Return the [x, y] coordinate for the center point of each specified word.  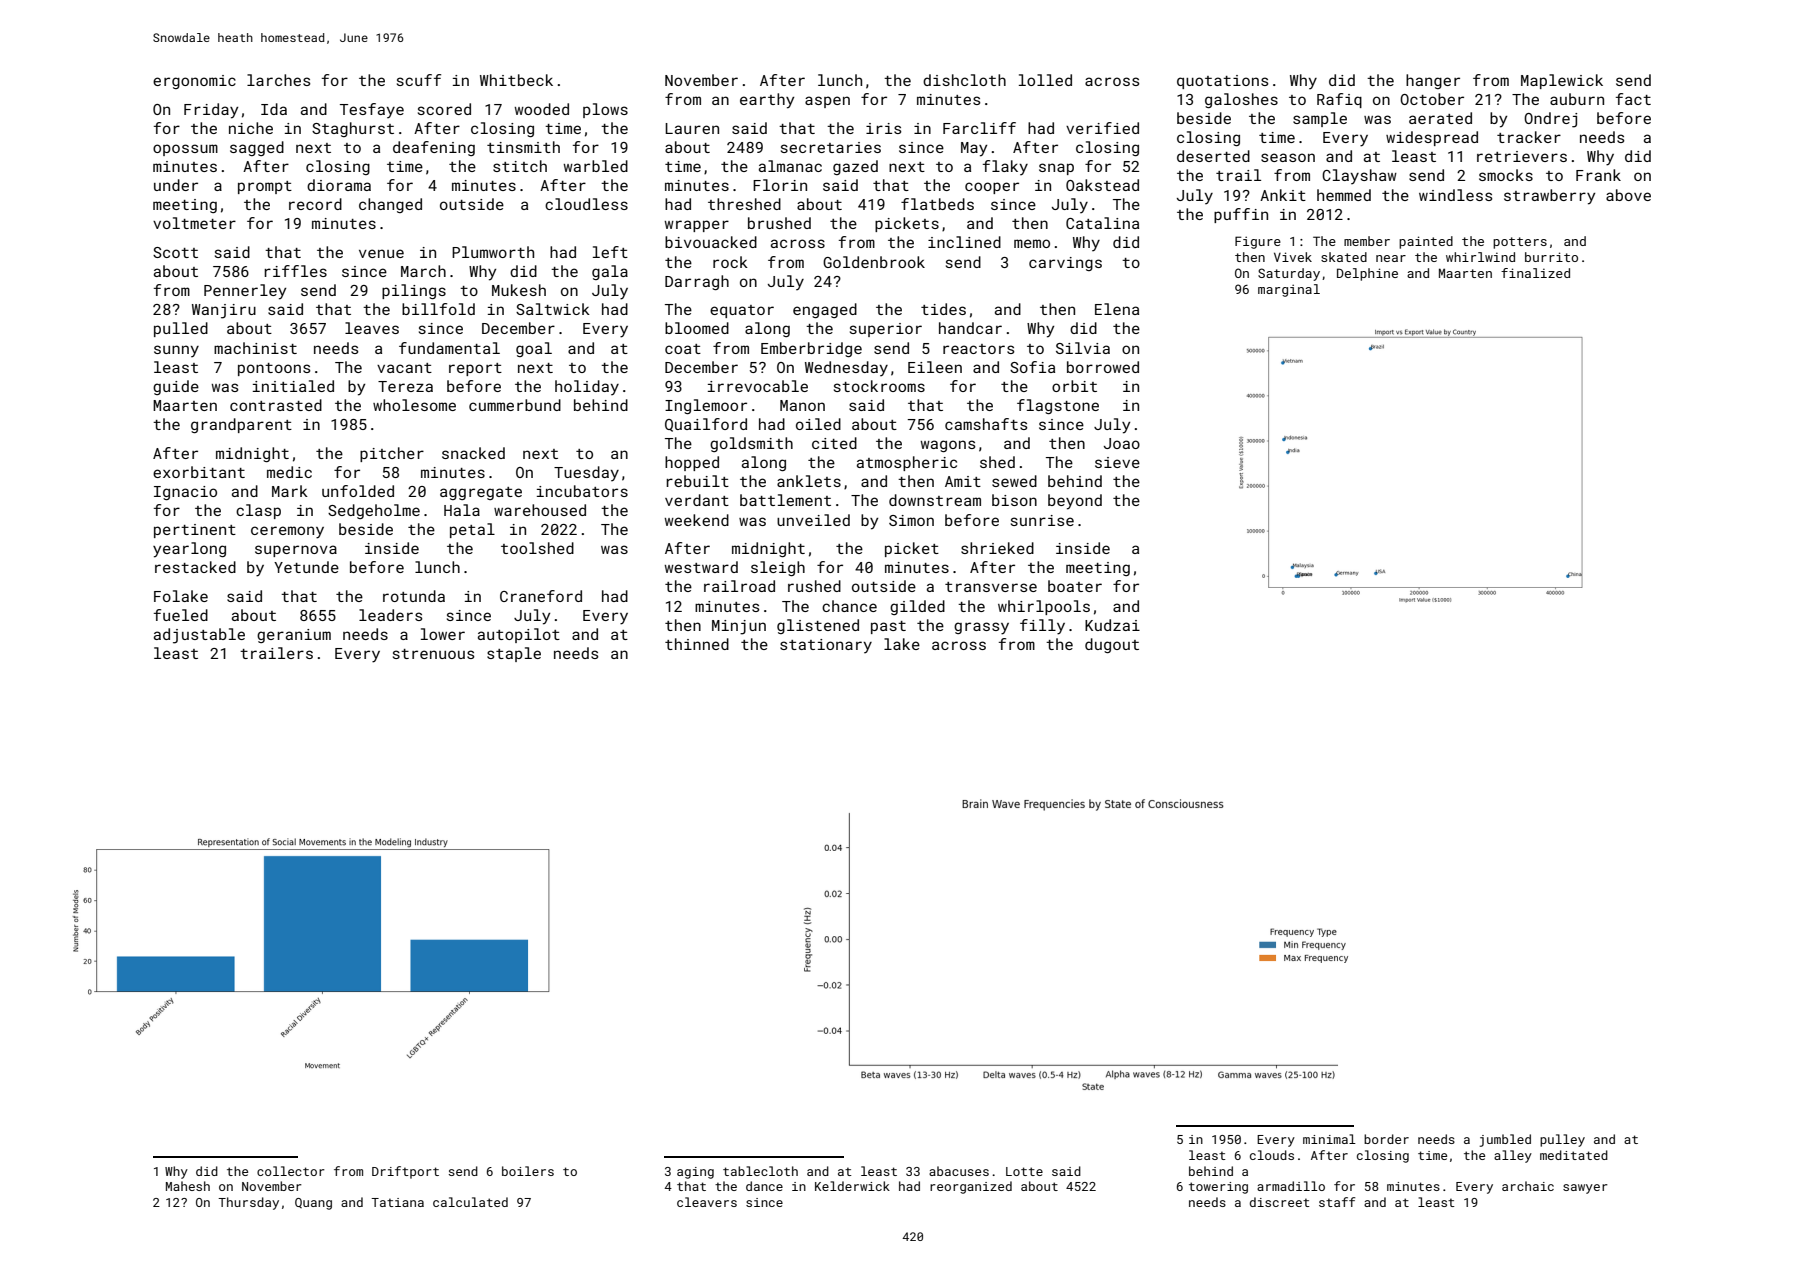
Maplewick [1562, 81]
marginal [1289, 290]
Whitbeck [516, 80]
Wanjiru [224, 311]
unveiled [813, 520]
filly [1042, 627]
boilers [528, 1171]
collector [291, 1171]
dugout [1112, 645]
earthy [767, 101]
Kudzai [1112, 625]
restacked [195, 567]
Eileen [935, 367]
